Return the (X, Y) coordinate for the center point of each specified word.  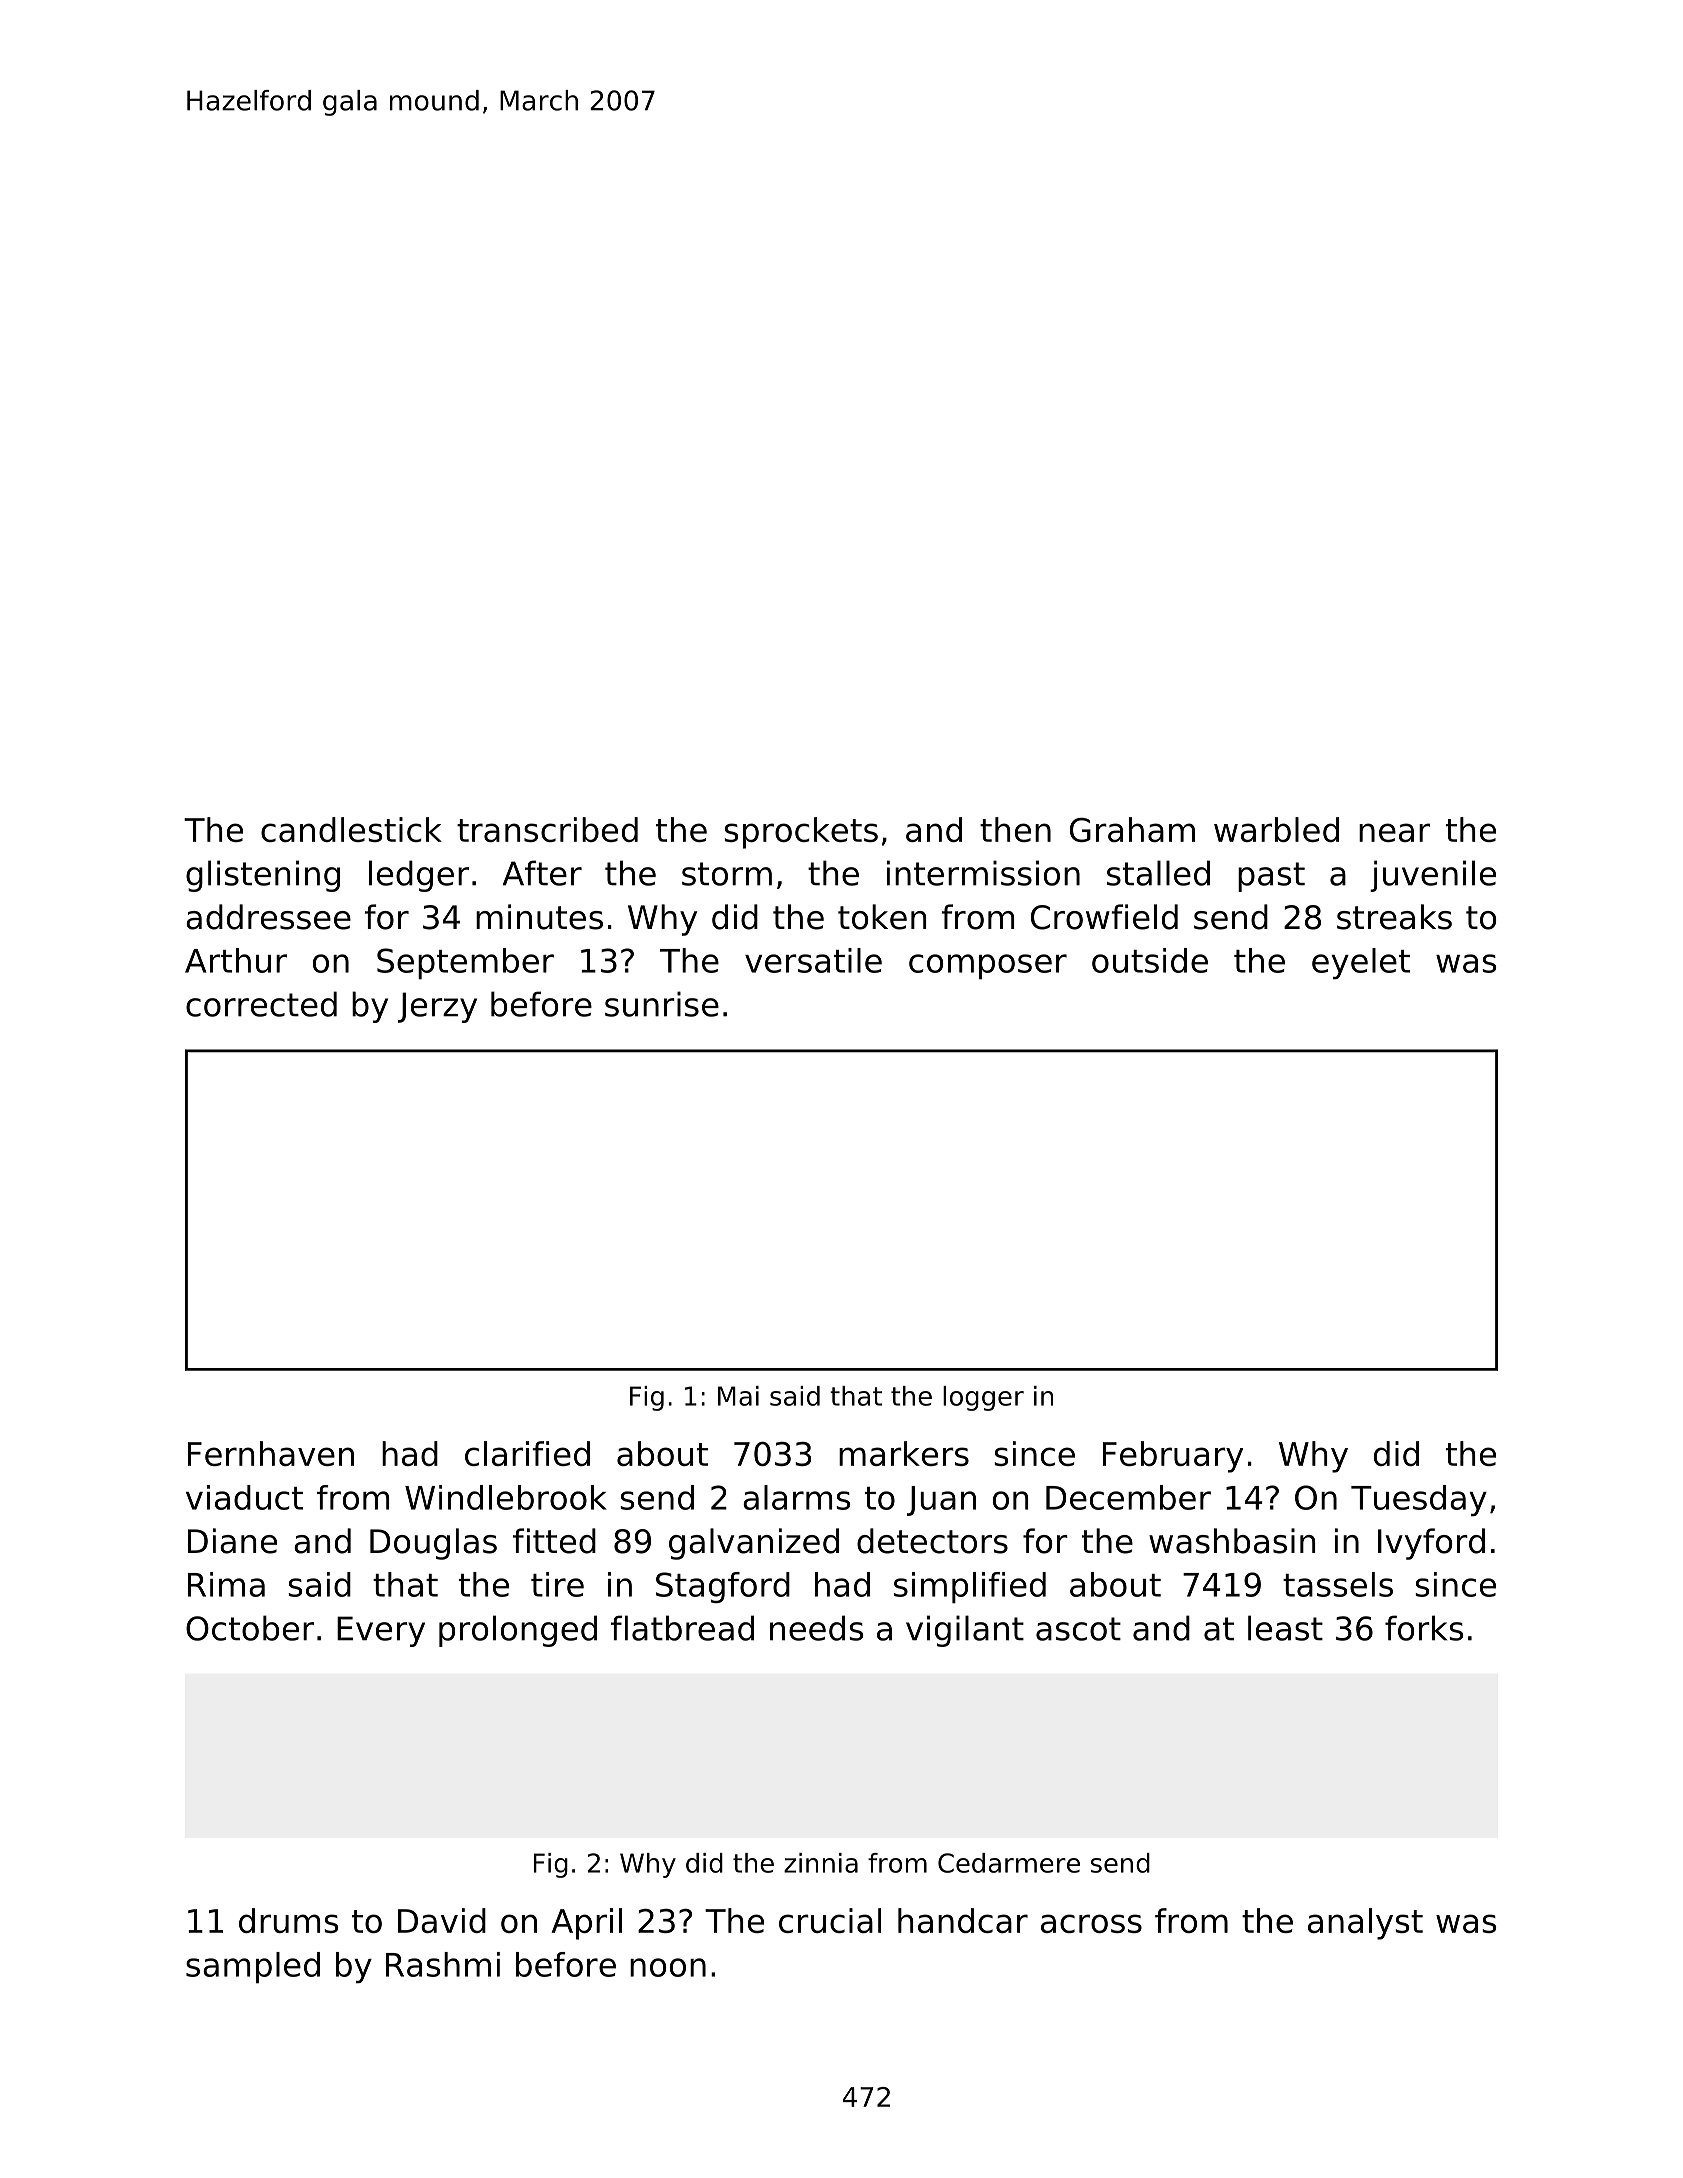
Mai (738, 1396)
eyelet (1361, 963)
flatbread (682, 1628)
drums (288, 1920)
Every (381, 1631)
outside (1150, 960)
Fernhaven (271, 1453)
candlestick (351, 829)
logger (983, 1398)
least (1285, 1628)
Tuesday (1419, 1500)
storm (727, 874)
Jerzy (437, 1007)
